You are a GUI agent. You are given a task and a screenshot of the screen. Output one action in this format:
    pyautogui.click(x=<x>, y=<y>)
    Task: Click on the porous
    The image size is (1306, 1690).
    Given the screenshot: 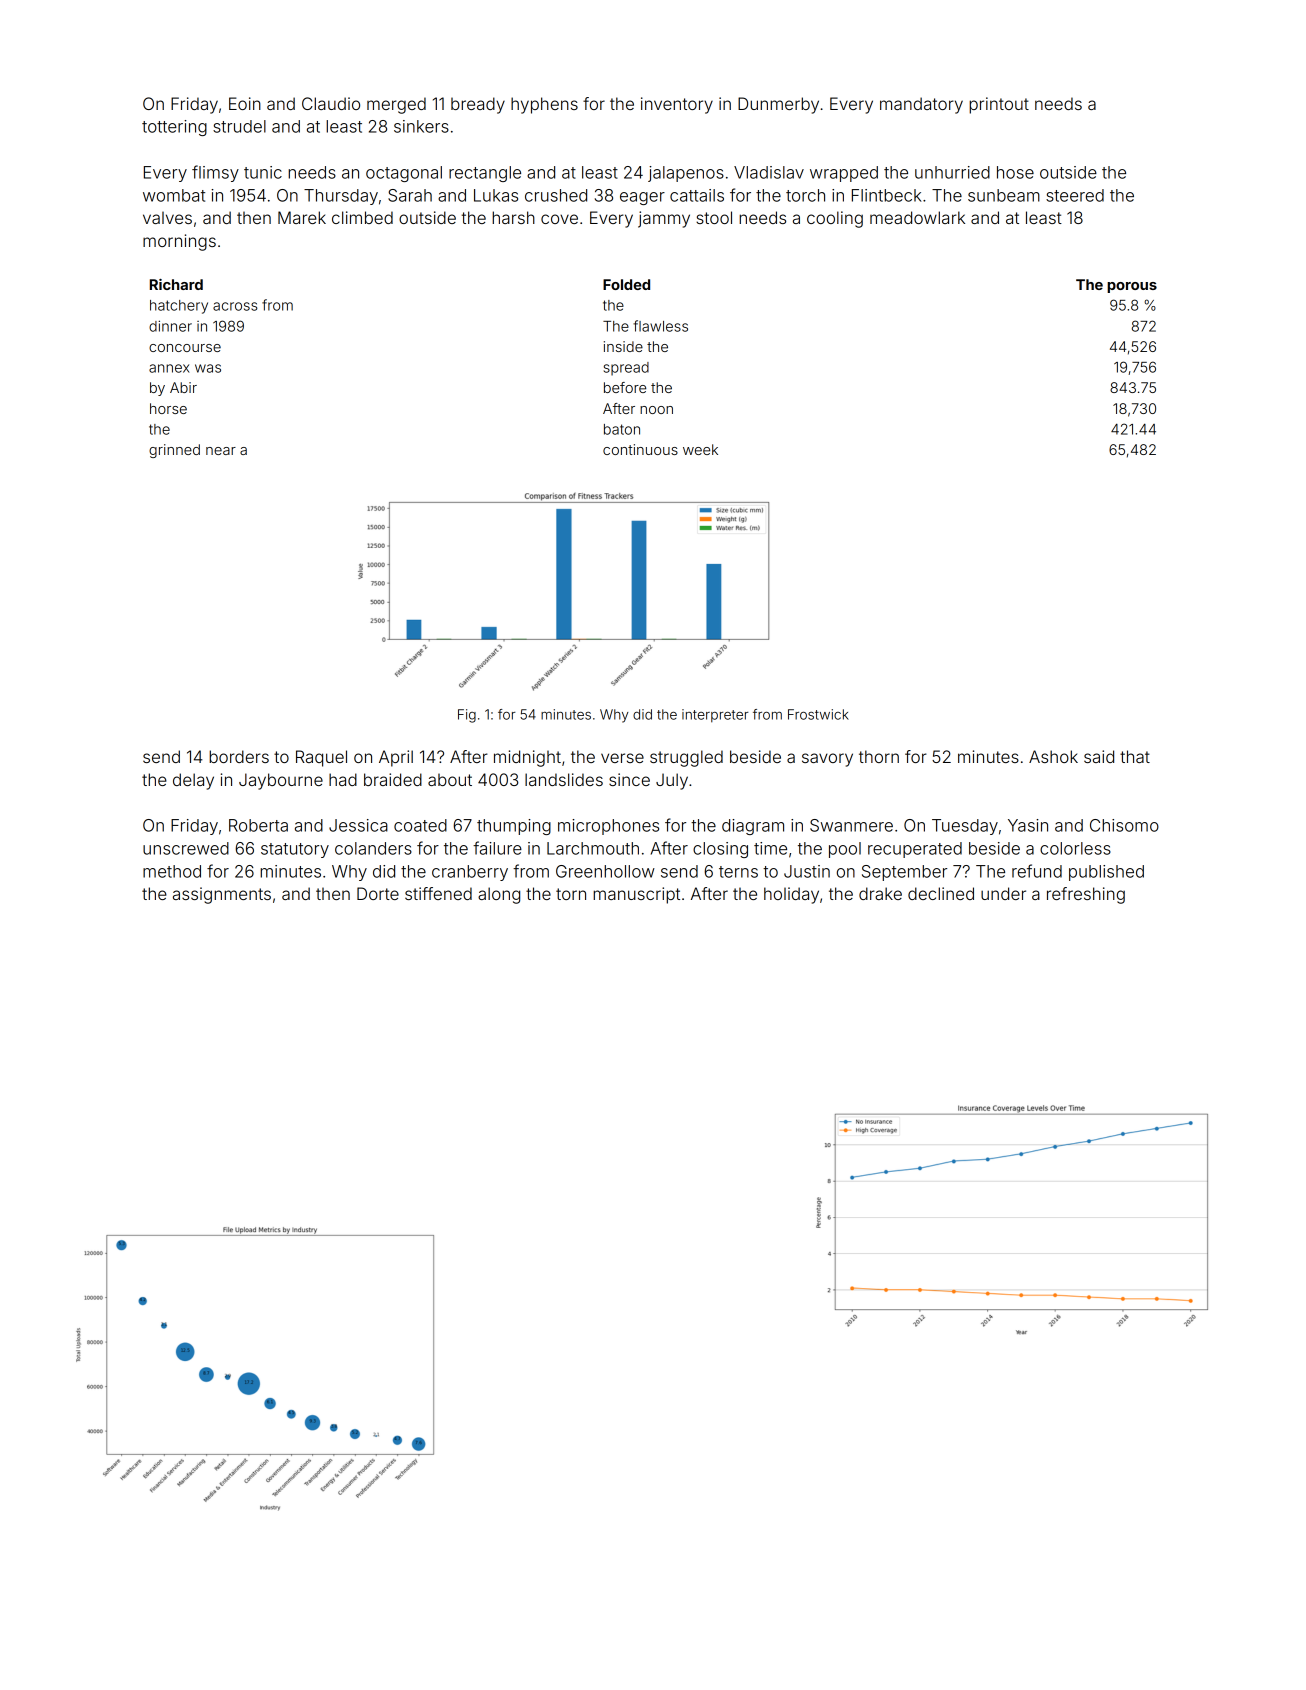 What is the action you would take?
    pyautogui.click(x=1132, y=287)
